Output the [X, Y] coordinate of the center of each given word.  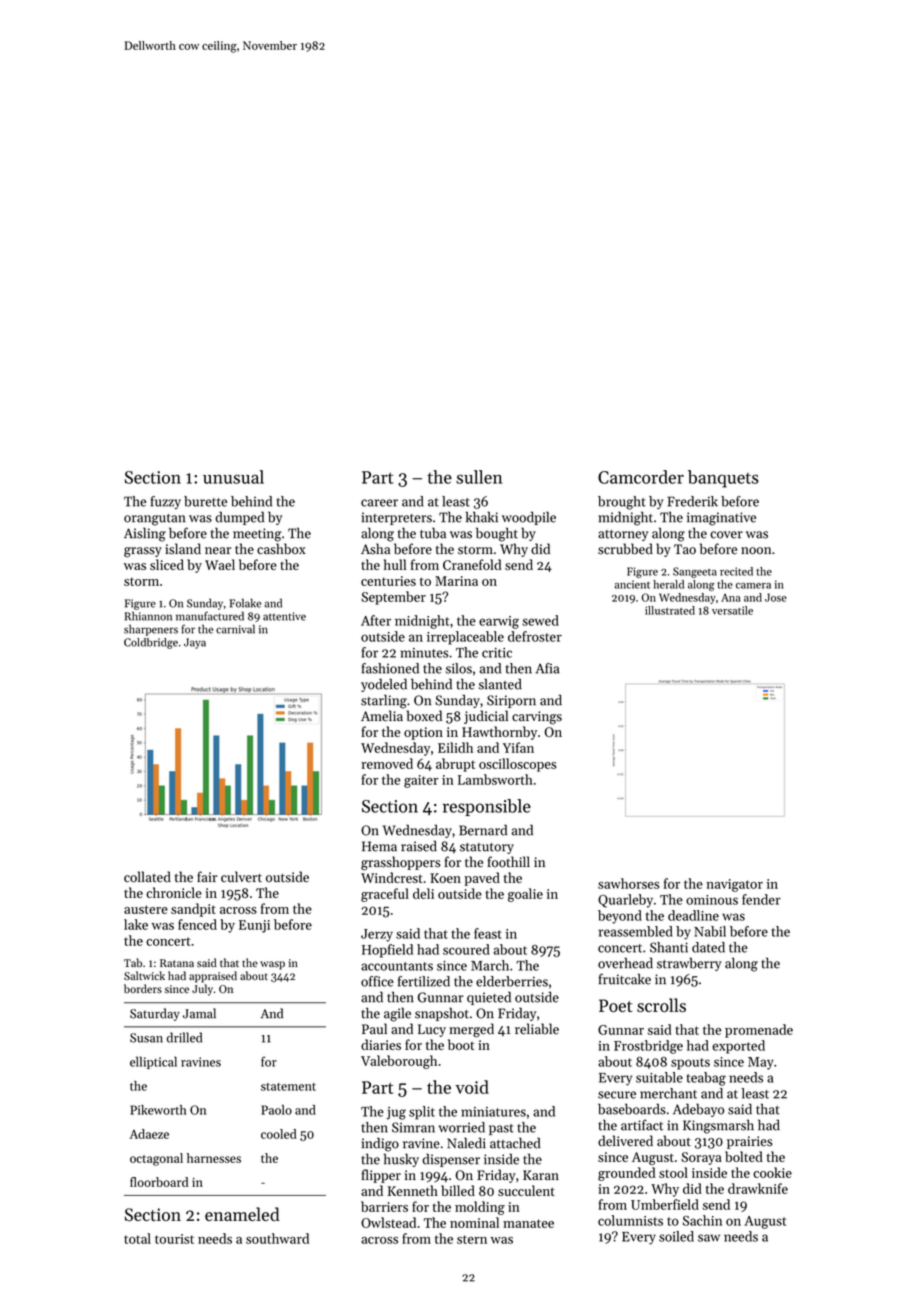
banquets [723, 479]
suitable [659, 1077]
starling [384, 701]
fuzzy [166, 502]
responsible [486, 807]
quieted [489, 998]
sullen [479, 477]
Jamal [199, 1013]
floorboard [159, 1182]
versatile [732, 610]
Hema [379, 846]
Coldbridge [151, 643]
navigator [734, 885]
